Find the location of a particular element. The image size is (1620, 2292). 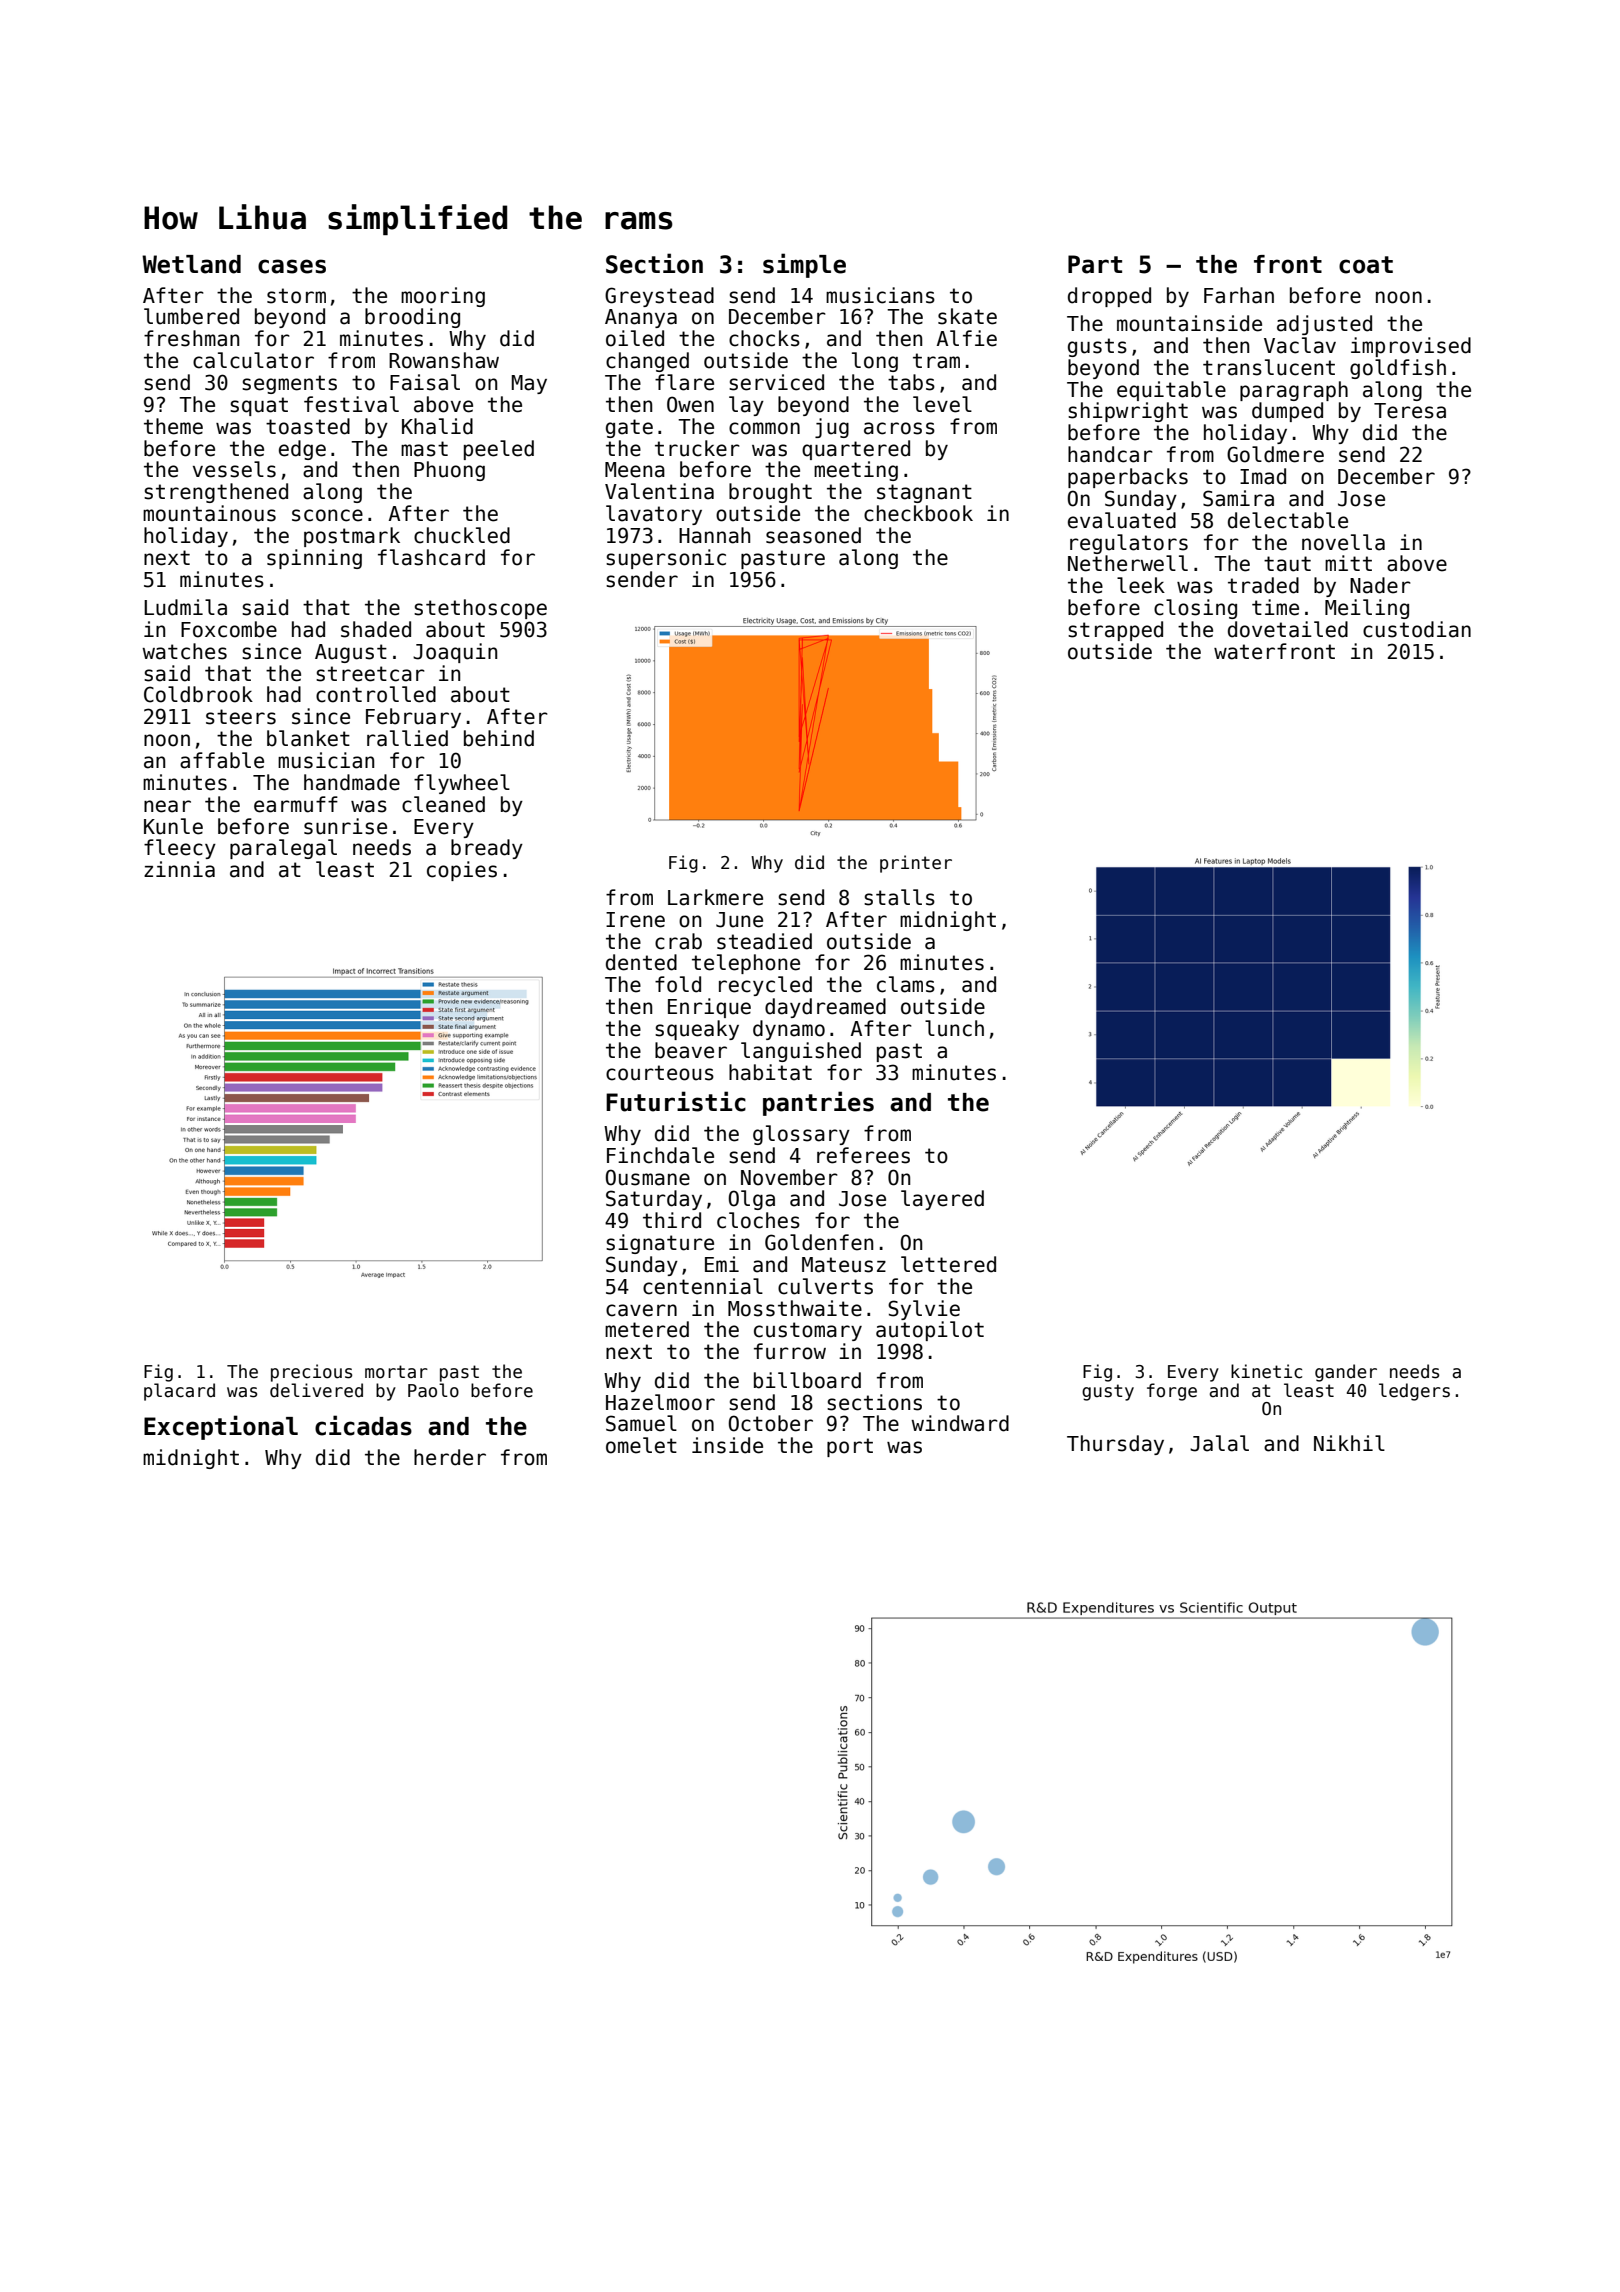

freshman is located at coordinates (191, 338).
